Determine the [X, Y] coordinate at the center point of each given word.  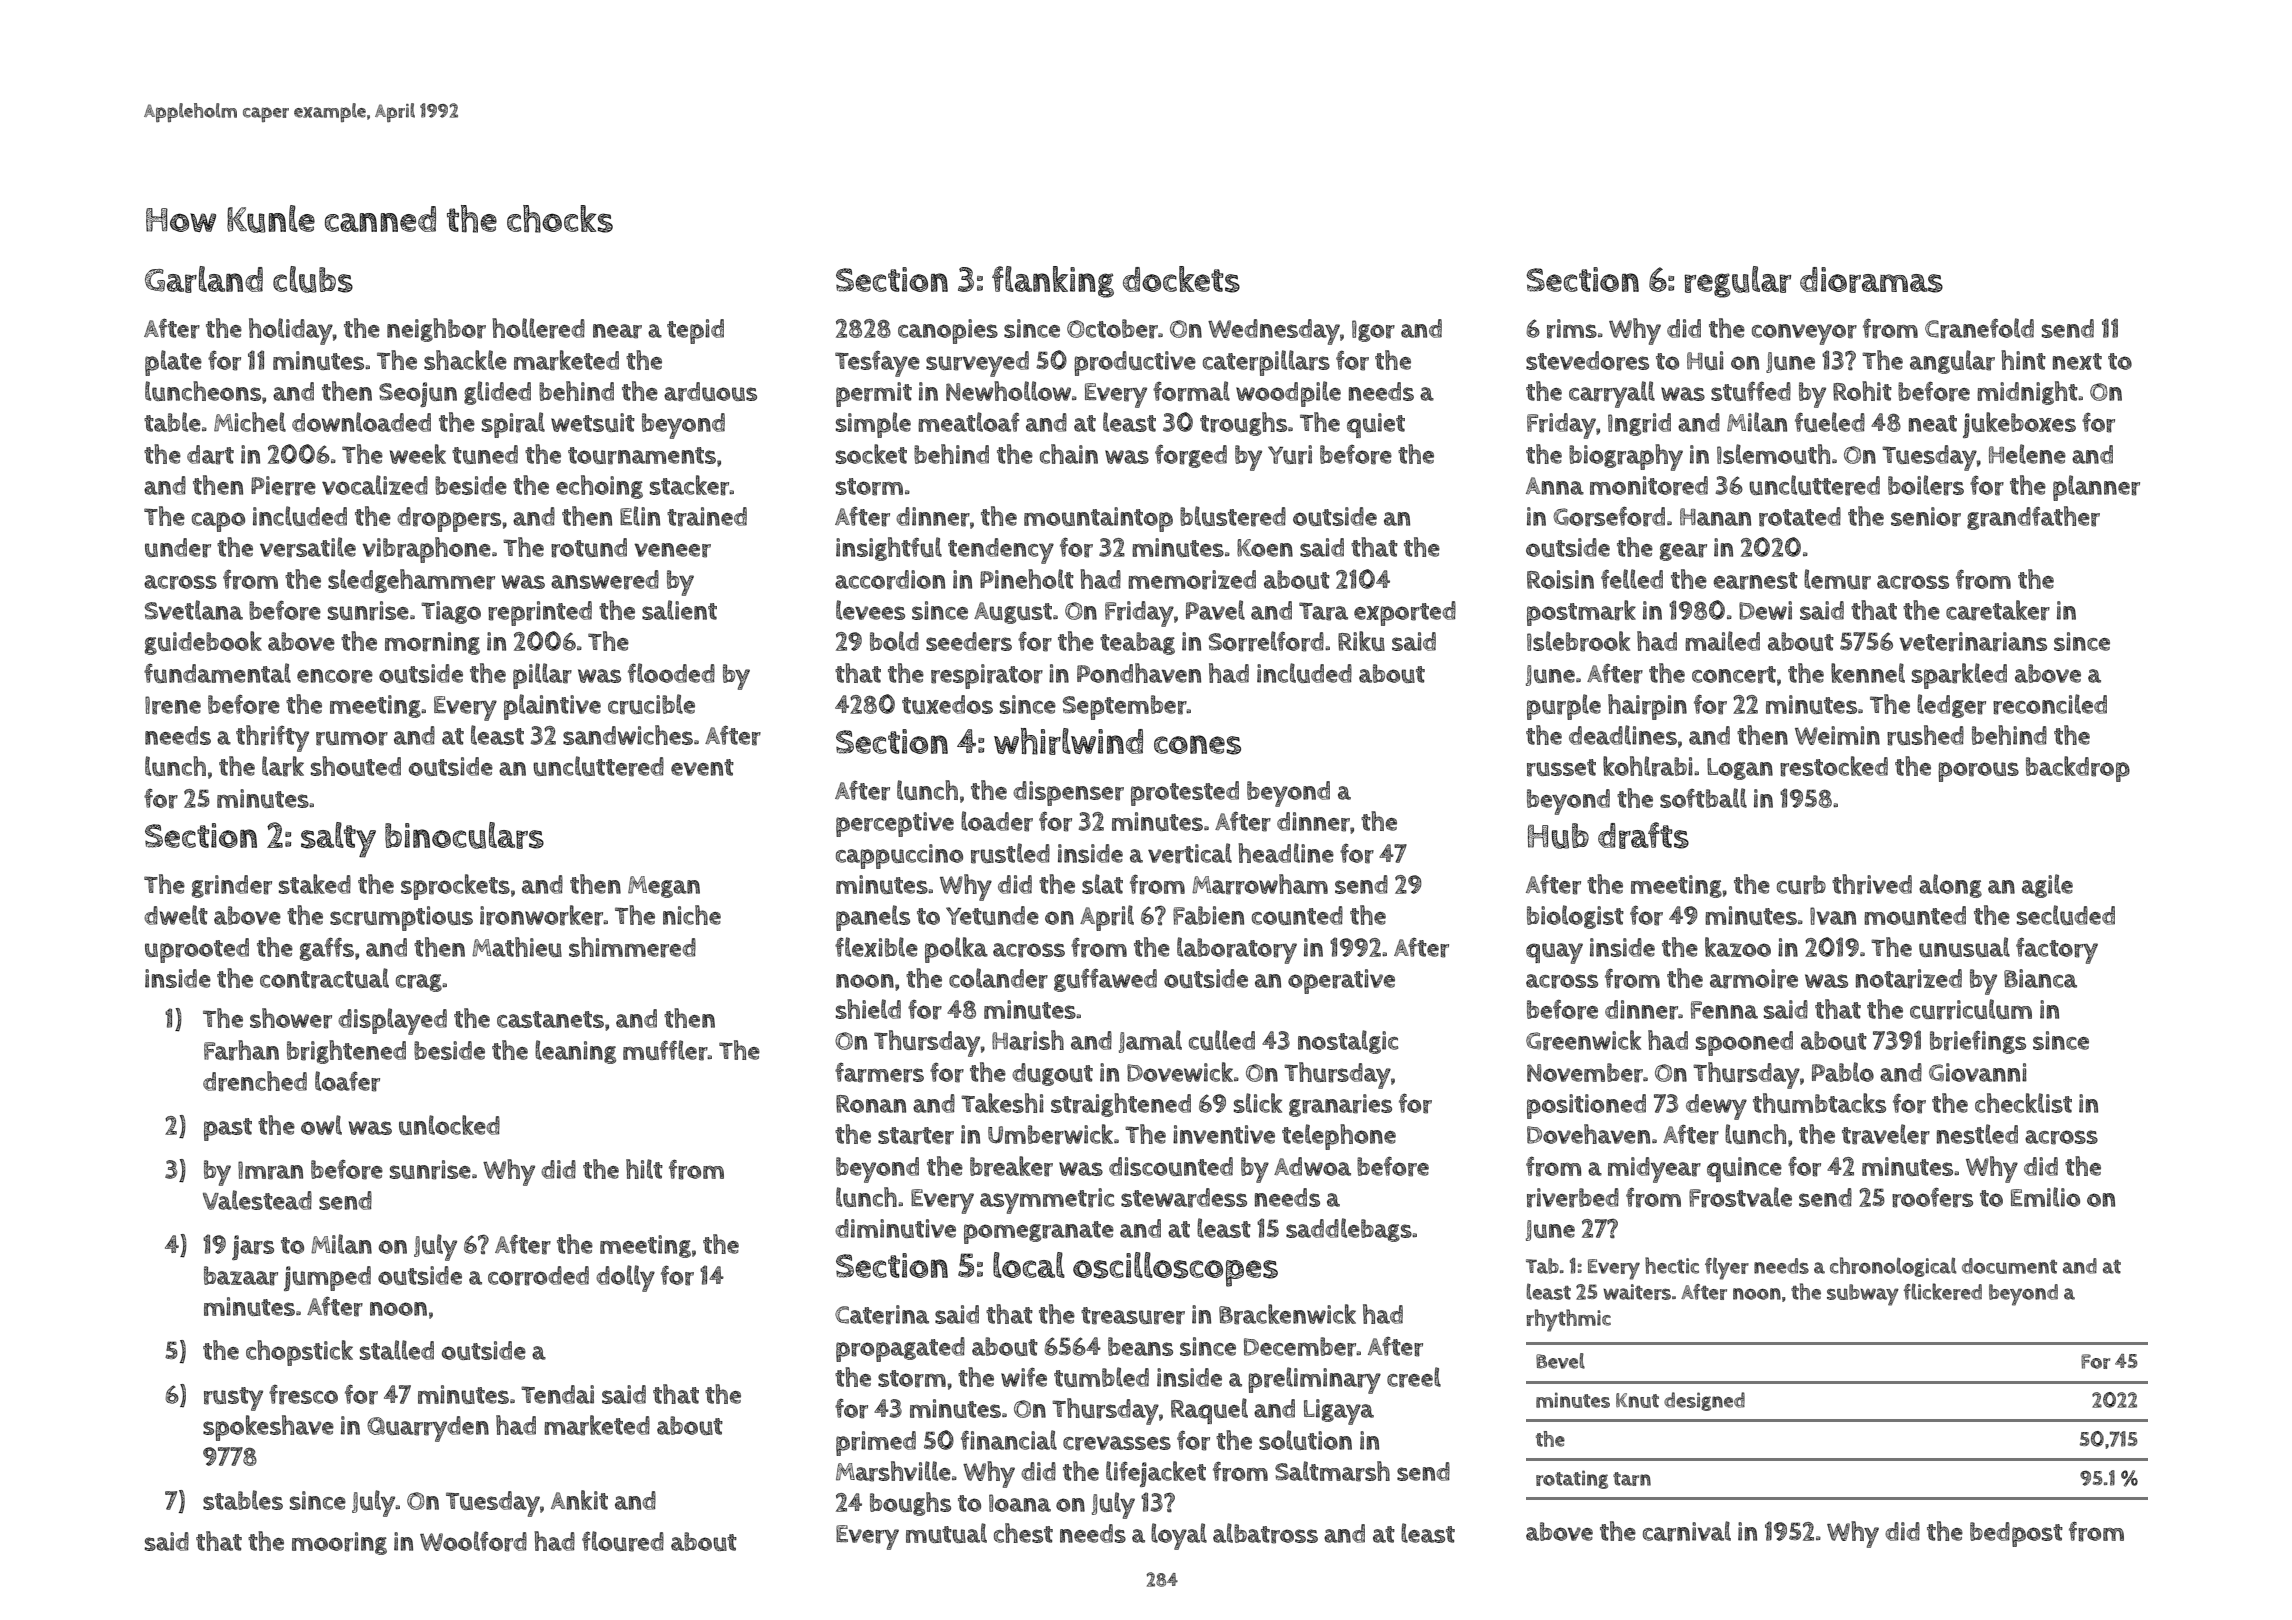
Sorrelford [1266, 641]
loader [997, 821]
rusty [233, 1399]
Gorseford [1609, 516]
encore [335, 676]
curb [1801, 885]
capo [218, 522]
